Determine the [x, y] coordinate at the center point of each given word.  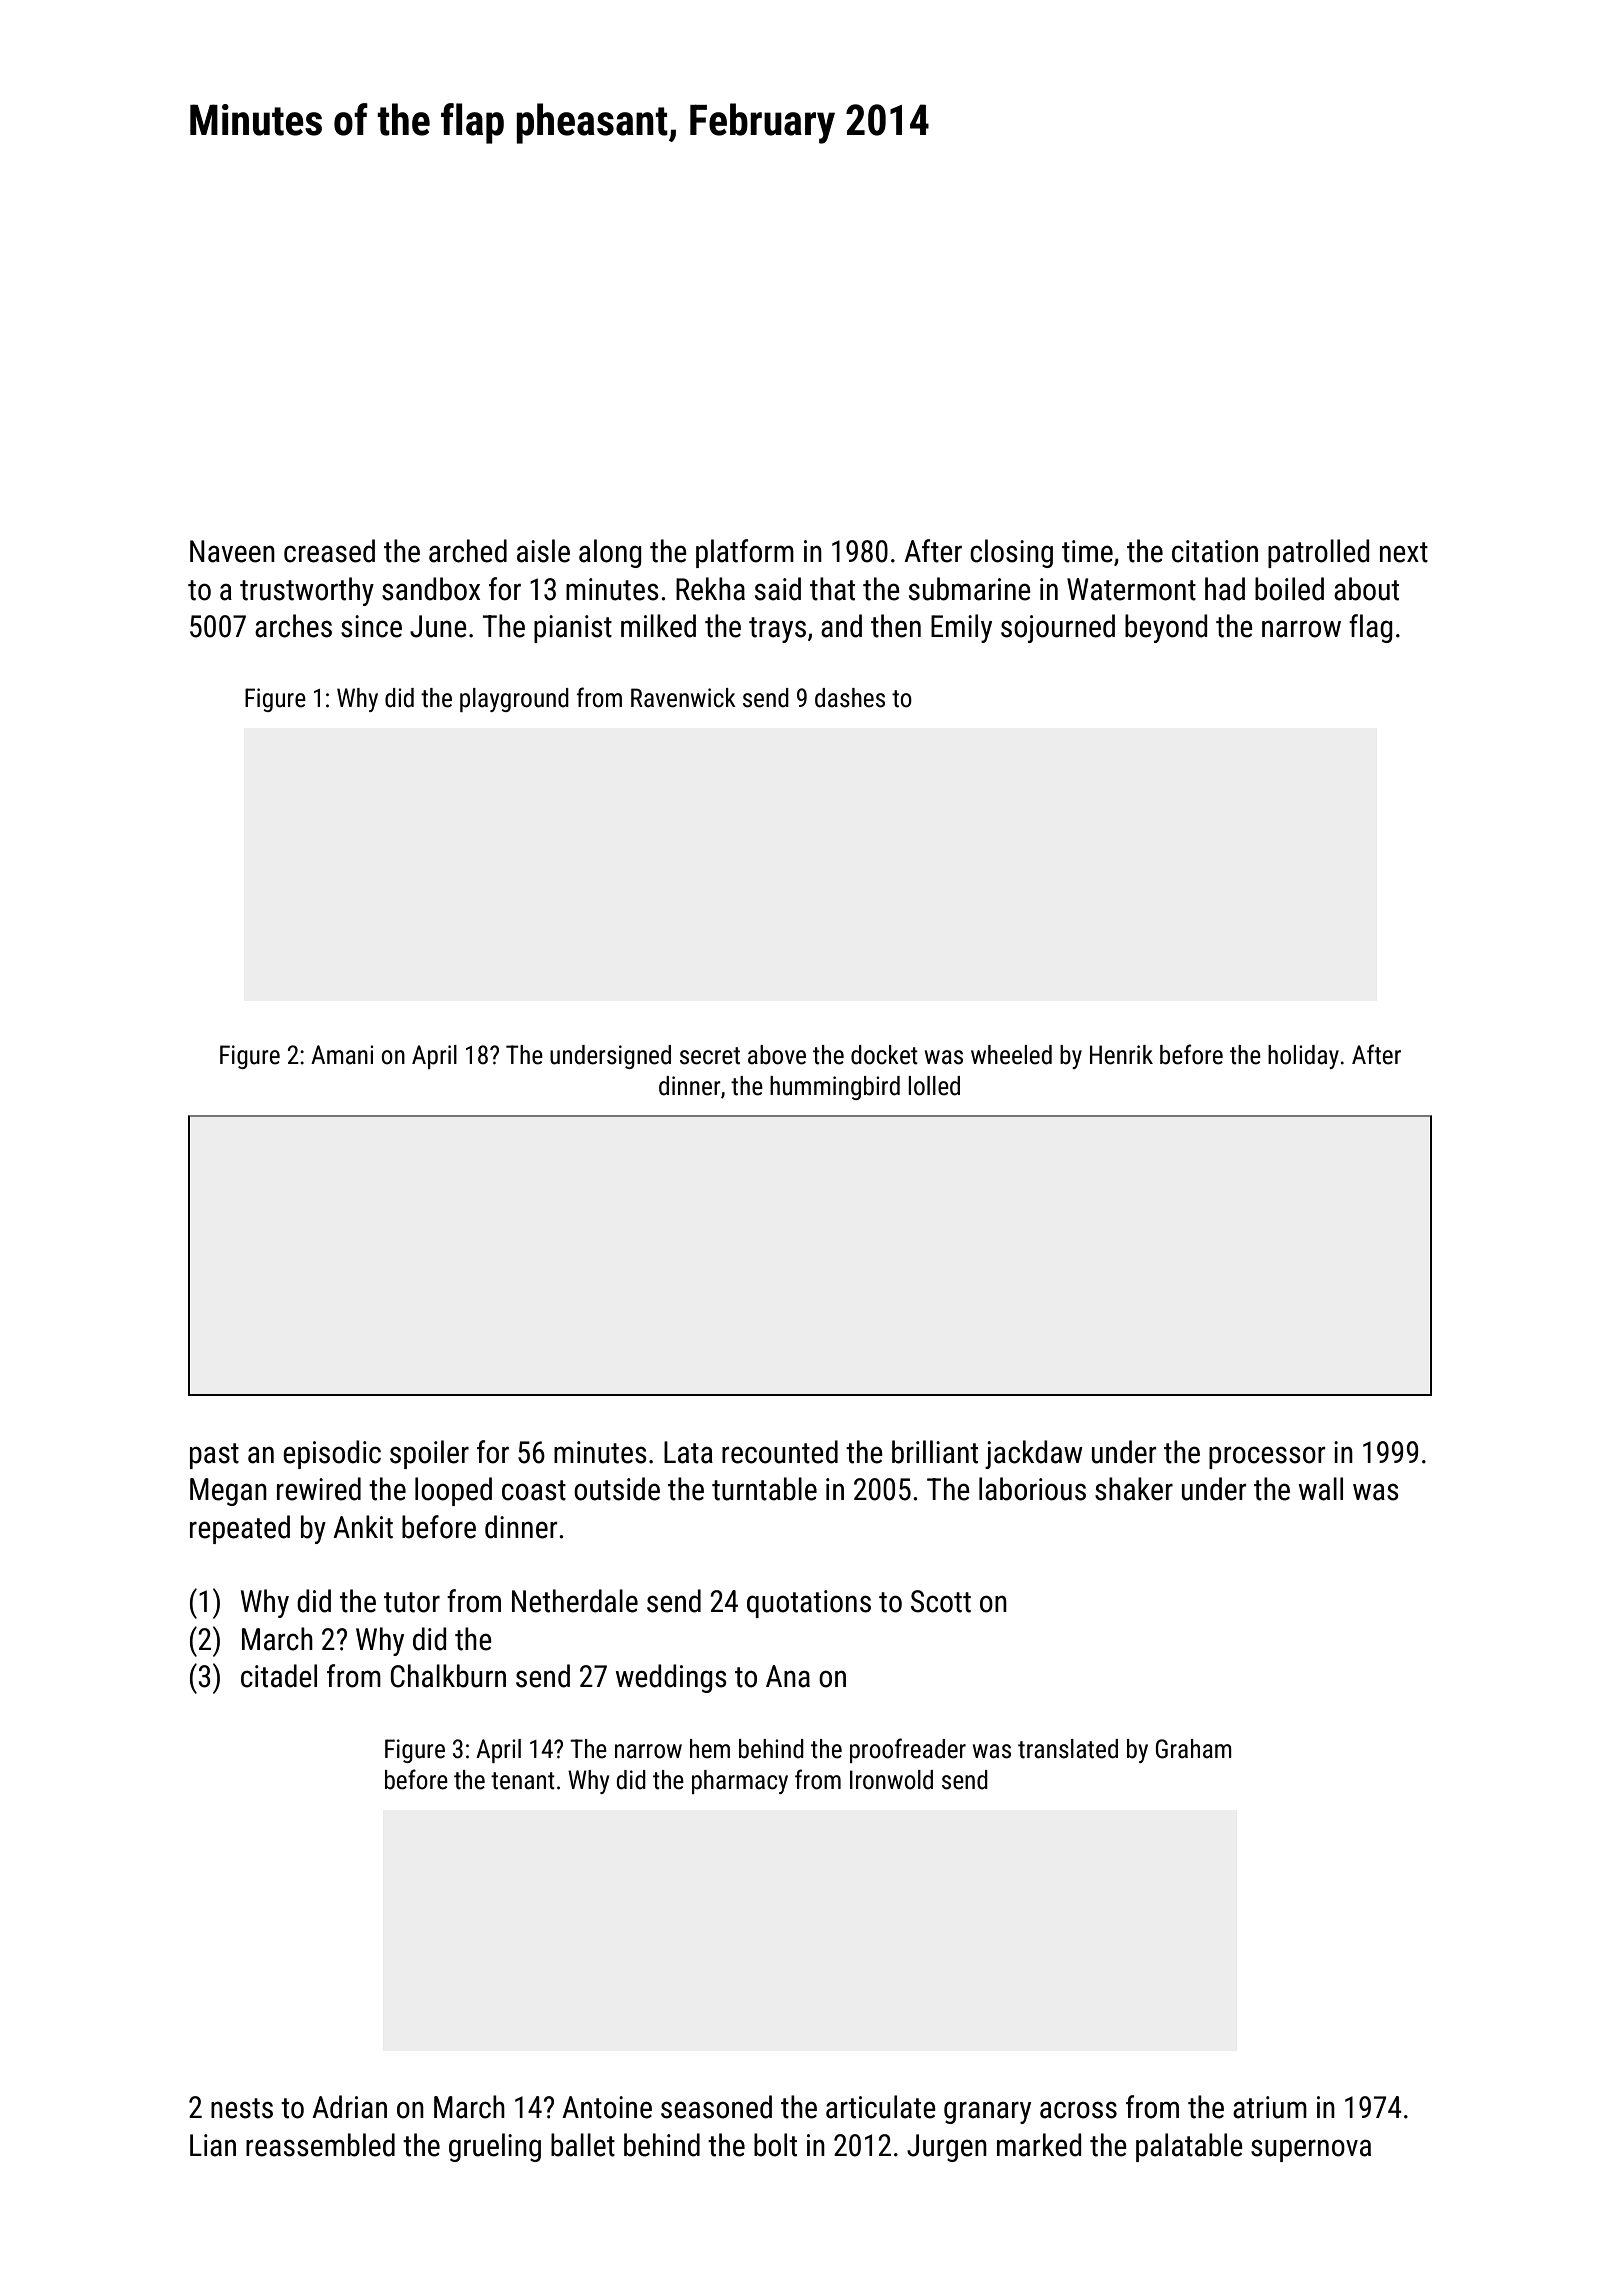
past [214, 1456]
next [1404, 552]
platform [745, 553]
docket [884, 1055]
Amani [342, 1055]
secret [710, 1056]
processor [1267, 1457]
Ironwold [891, 1780]
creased [329, 551]
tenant [523, 1781]
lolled [934, 1086]
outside [617, 1489]
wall [1321, 1489]
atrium [1270, 2107]
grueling [495, 2147]
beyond [1166, 628]
